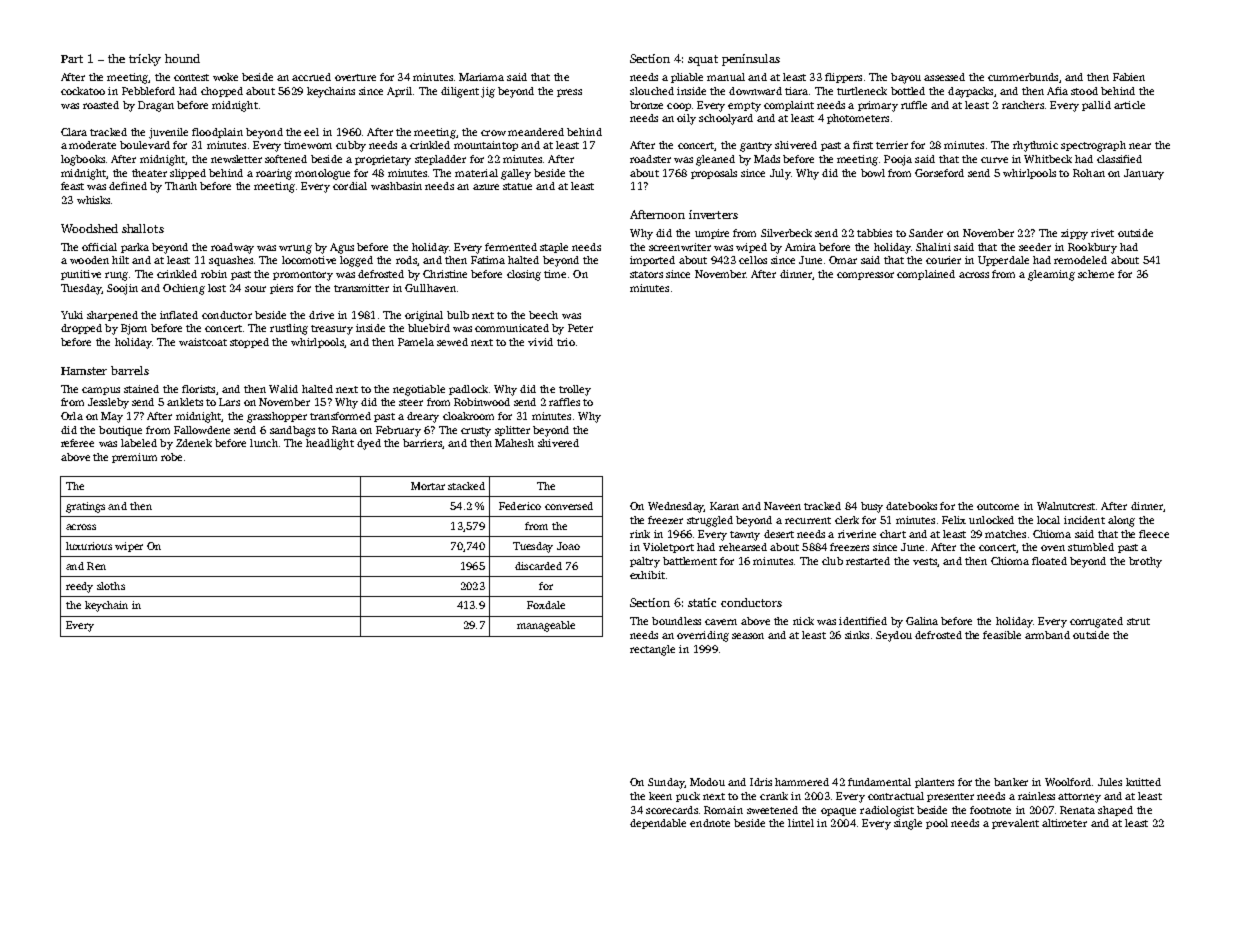  I want to click on Walnutcrest, so click(1066, 506).
